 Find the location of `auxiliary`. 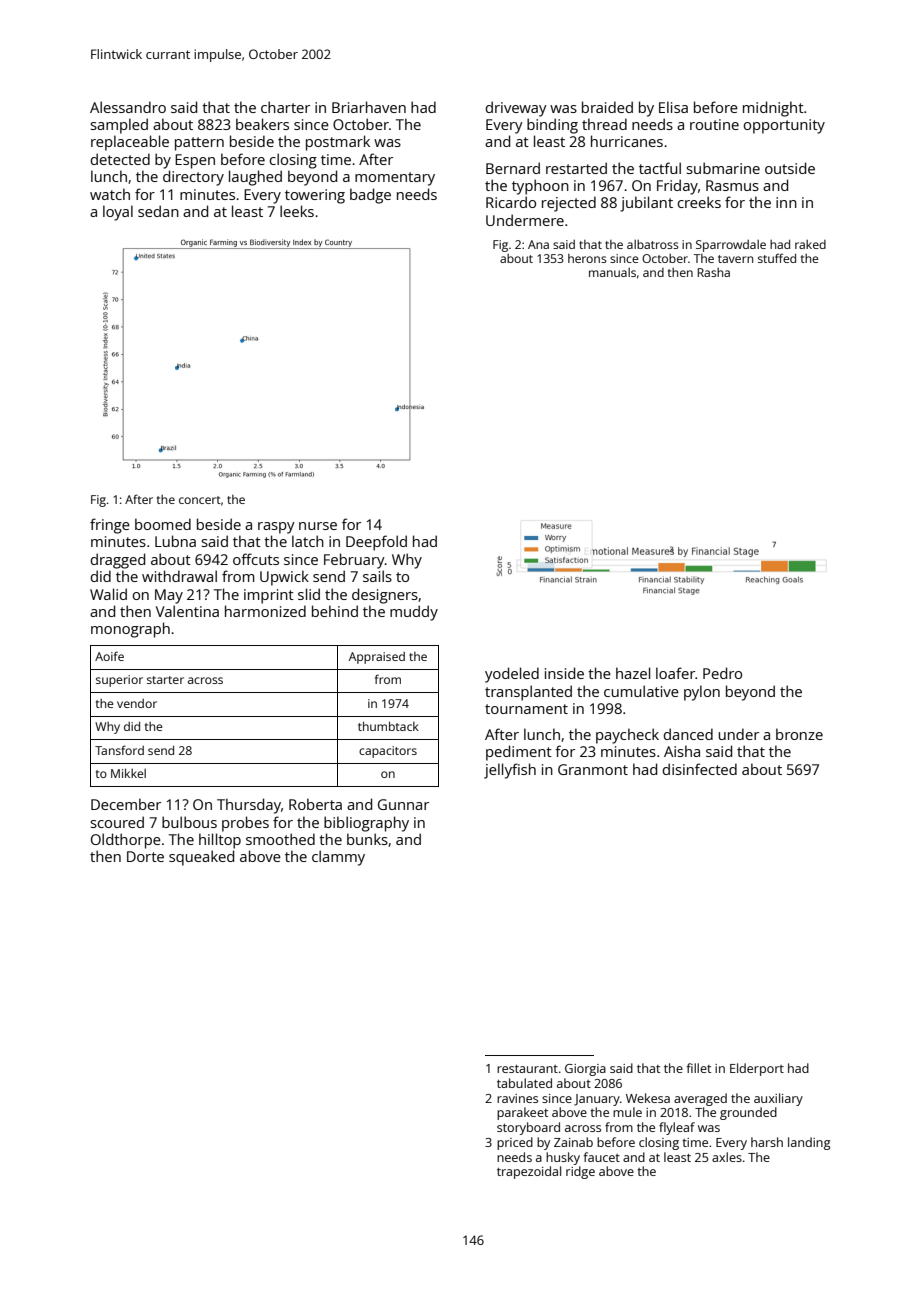

auxiliary is located at coordinates (778, 1099).
